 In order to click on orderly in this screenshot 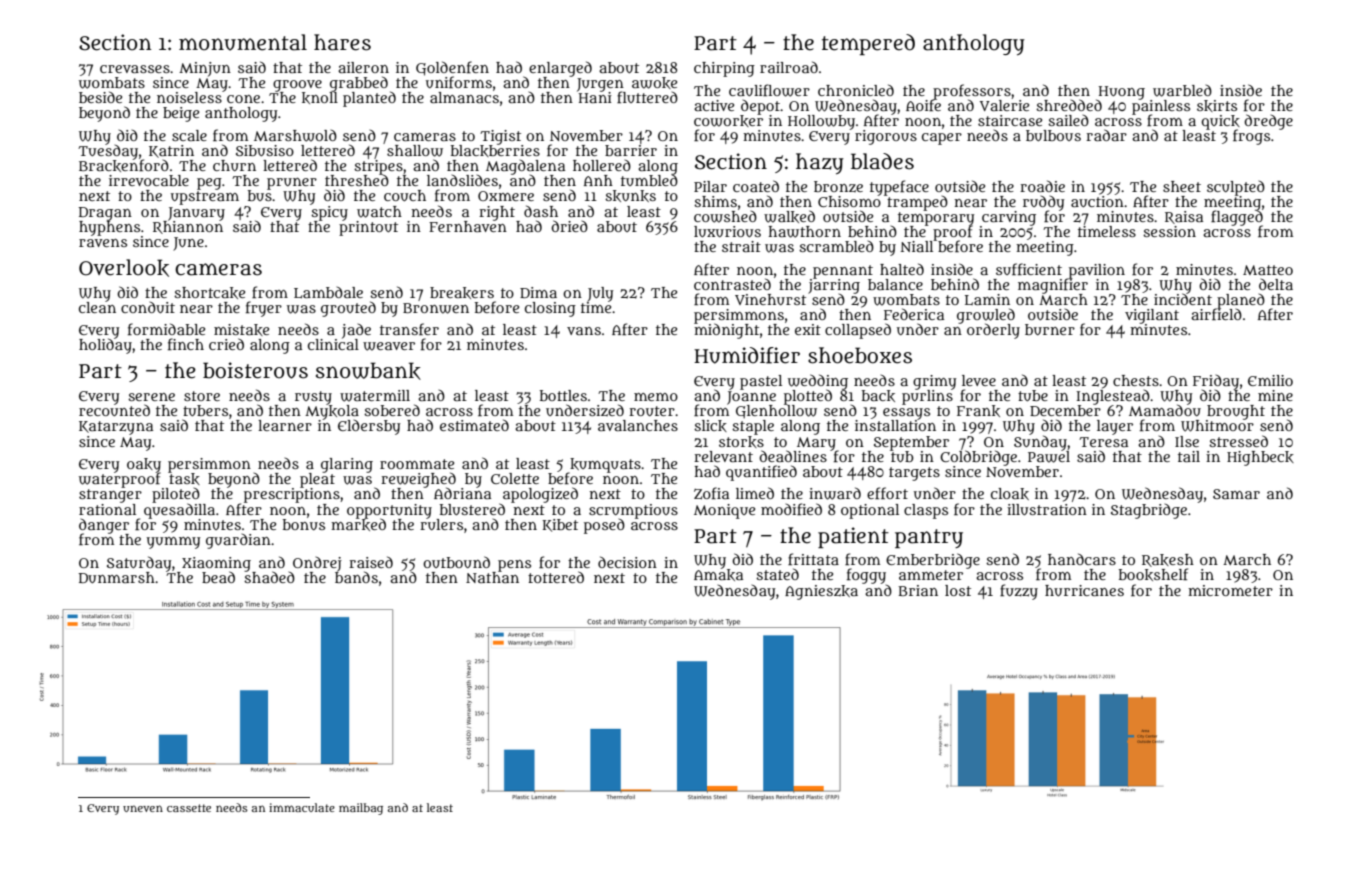, I will do `click(993, 331)`.
